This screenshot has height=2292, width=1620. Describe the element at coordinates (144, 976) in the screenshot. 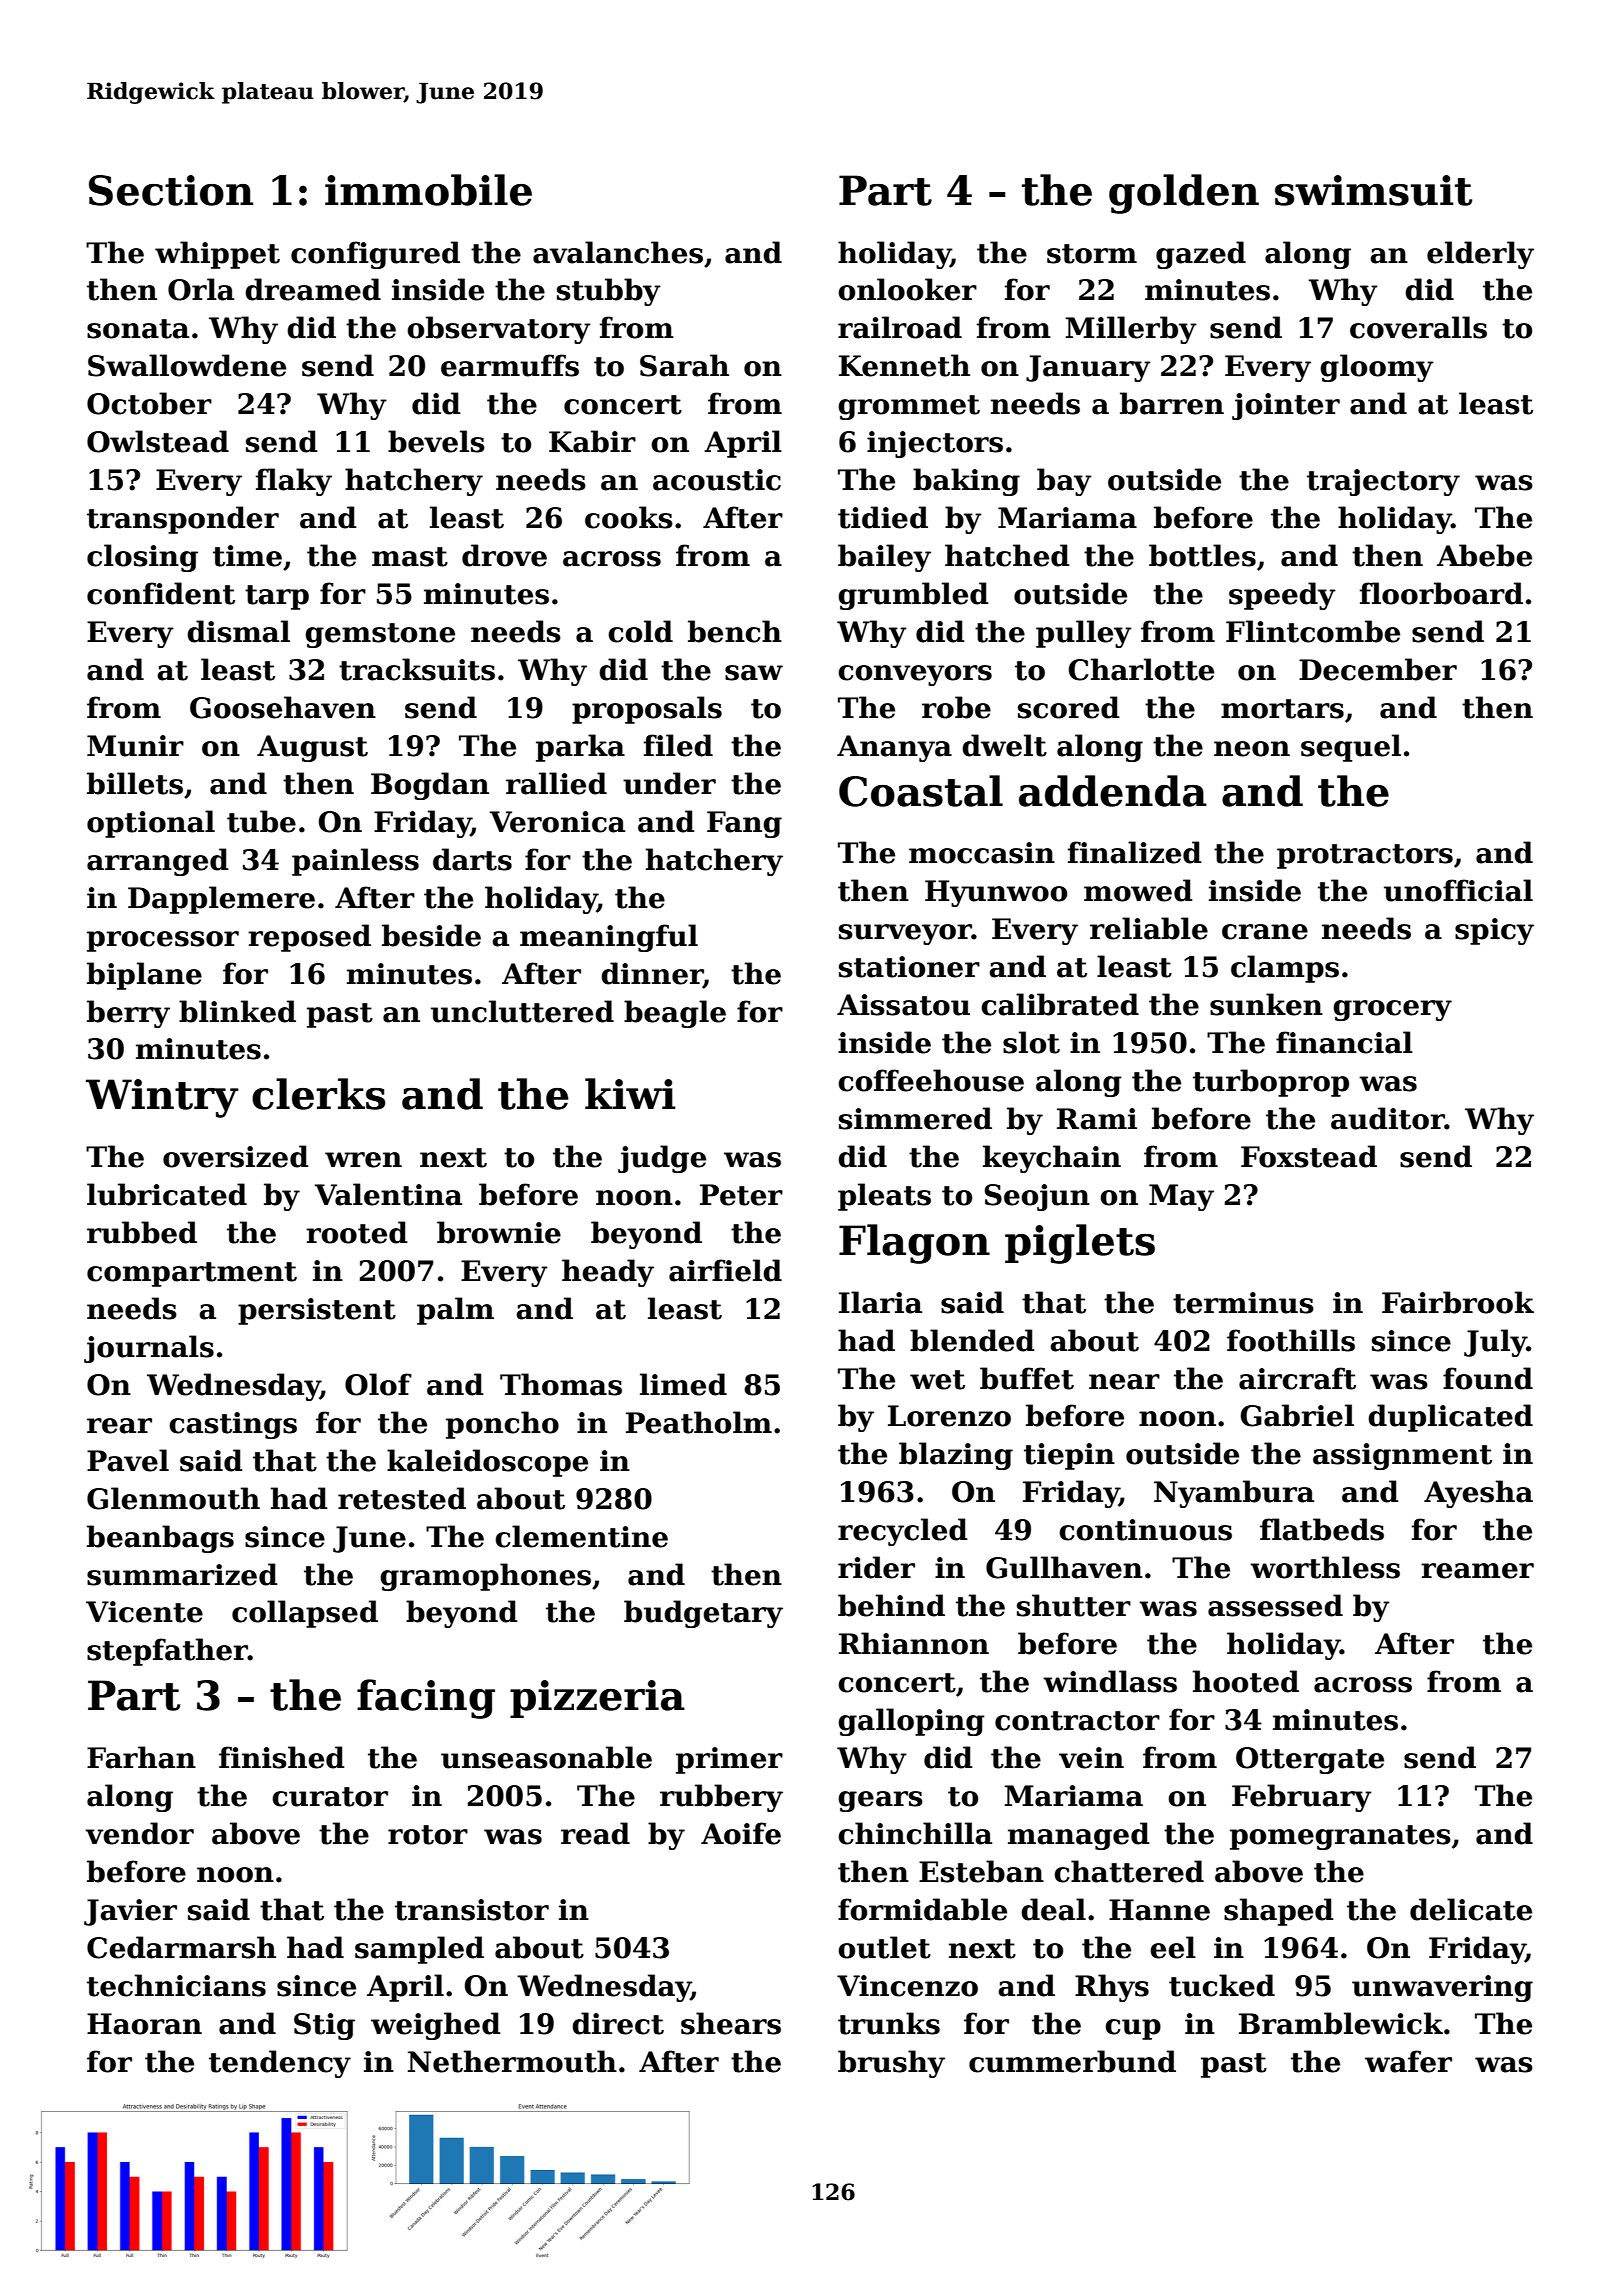

I see `biplane` at that location.
